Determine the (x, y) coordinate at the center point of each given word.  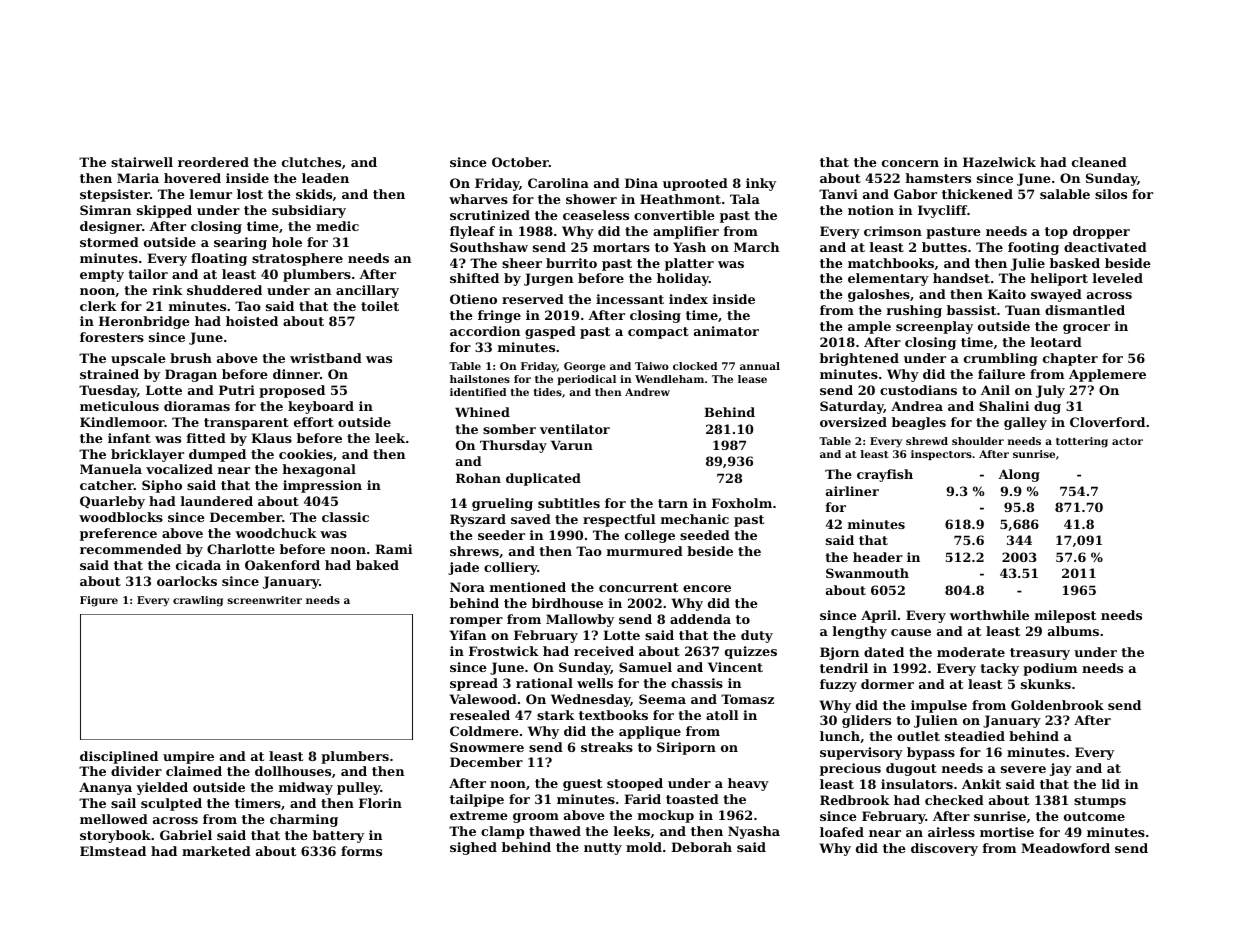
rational (544, 683)
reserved (533, 299)
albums (1073, 631)
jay (1061, 769)
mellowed (114, 819)
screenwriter (265, 600)
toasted (692, 799)
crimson (893, 231)
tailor (148, 274)
